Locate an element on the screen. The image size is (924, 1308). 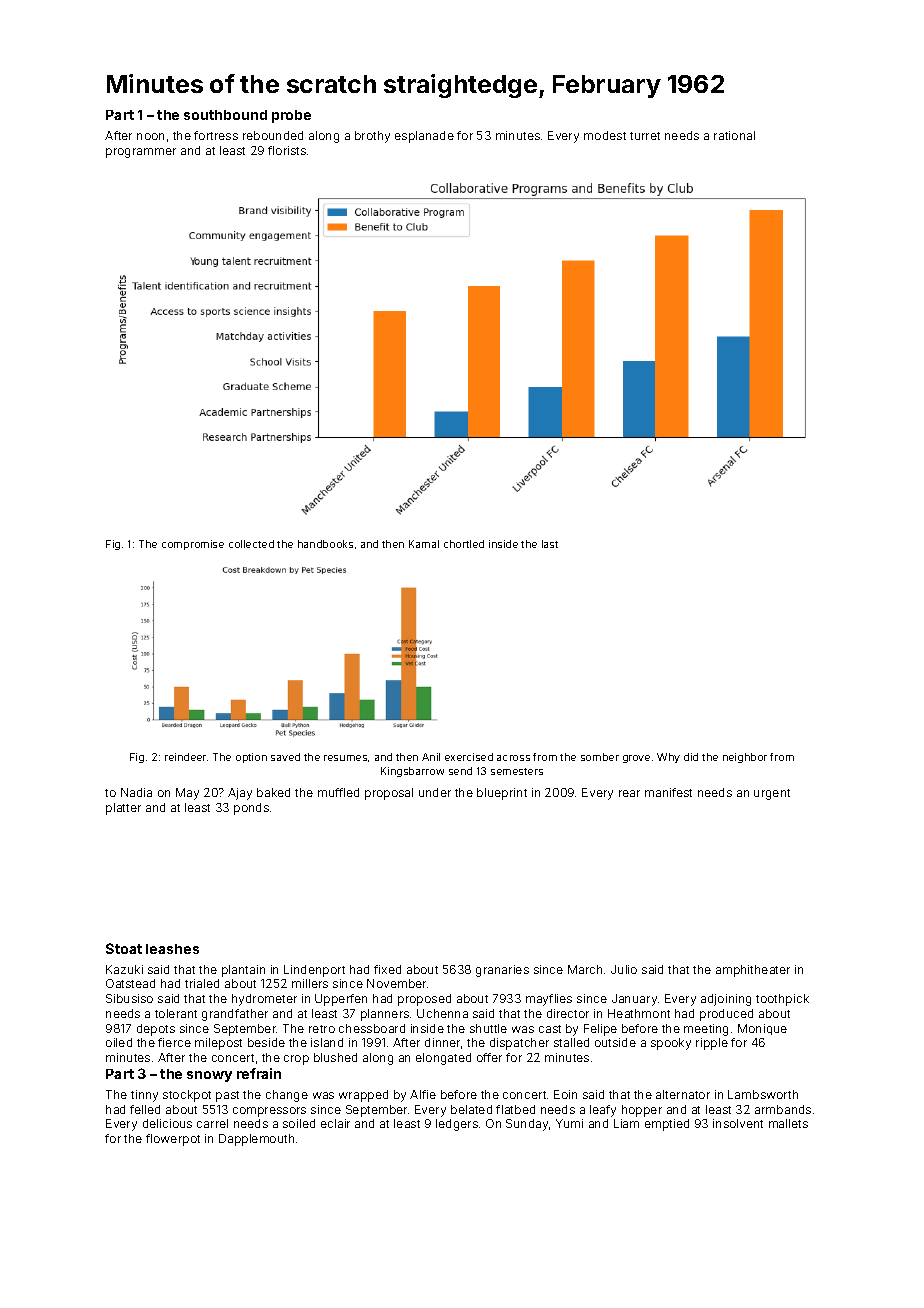
Julio is located at coordinates (624, 969).
